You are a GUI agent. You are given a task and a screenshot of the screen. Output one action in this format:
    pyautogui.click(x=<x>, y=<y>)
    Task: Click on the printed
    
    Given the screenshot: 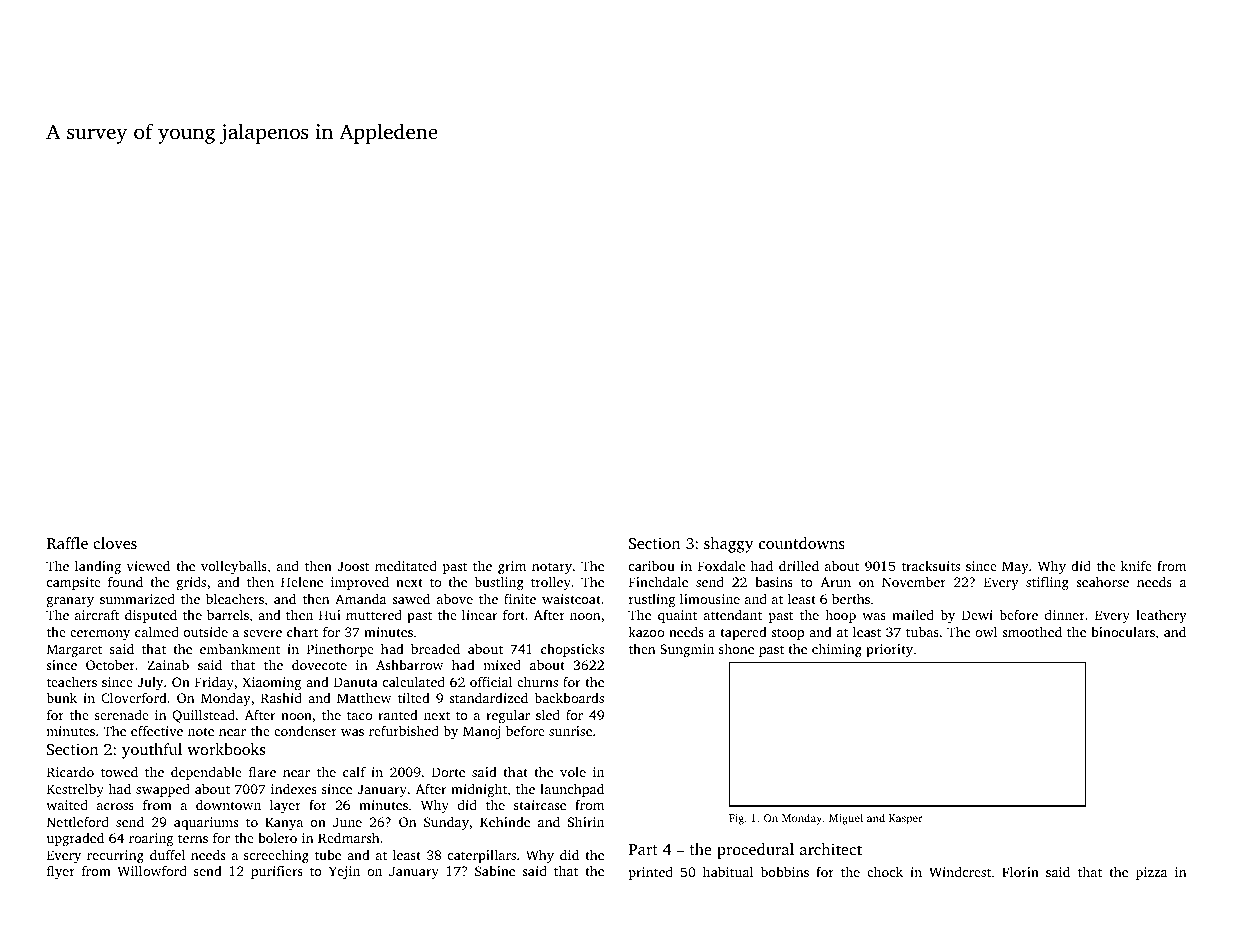 What is the action you would take?
    pyautogui.click(x=651, y=873)
